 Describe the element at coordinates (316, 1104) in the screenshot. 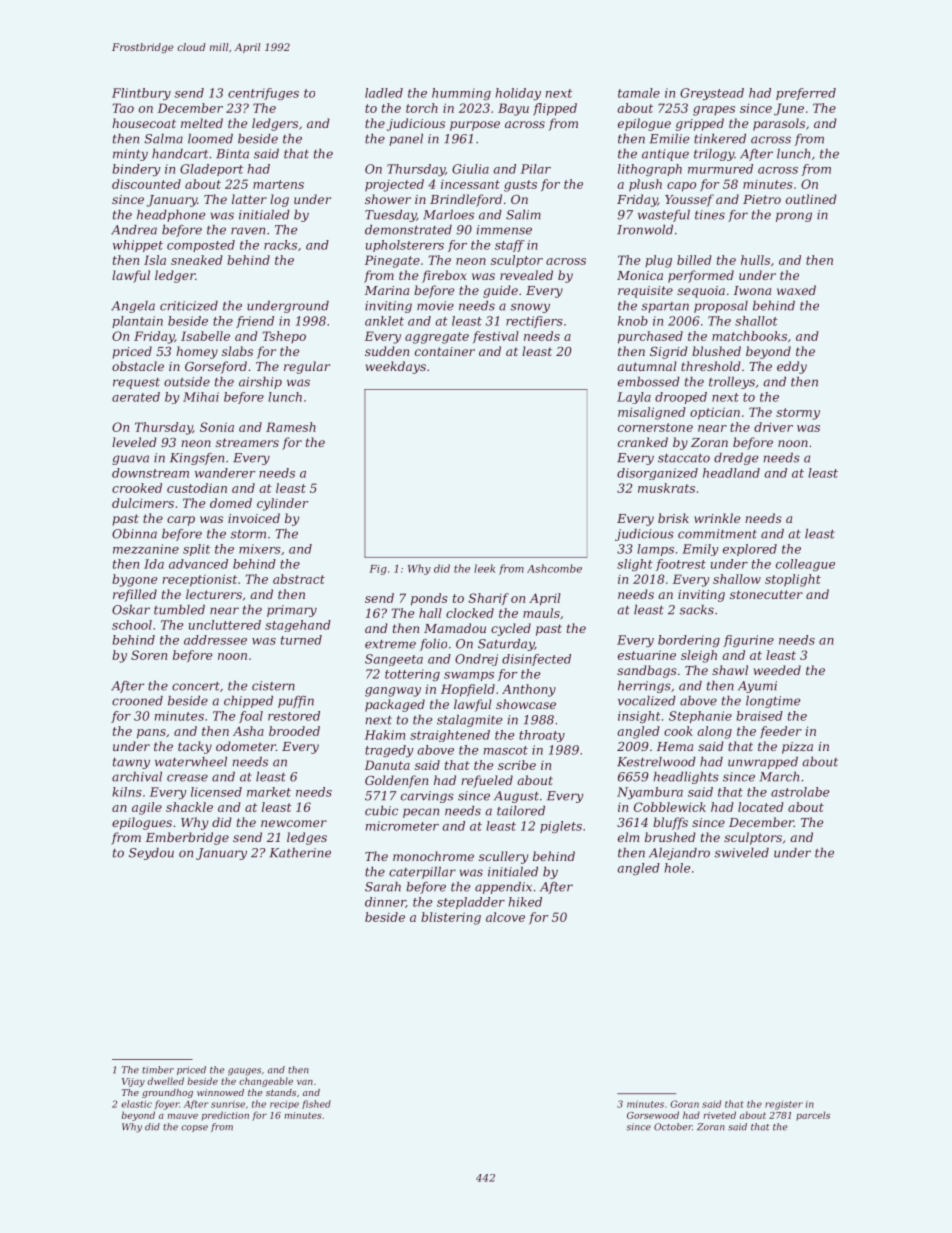

I see `fished` at that location.
